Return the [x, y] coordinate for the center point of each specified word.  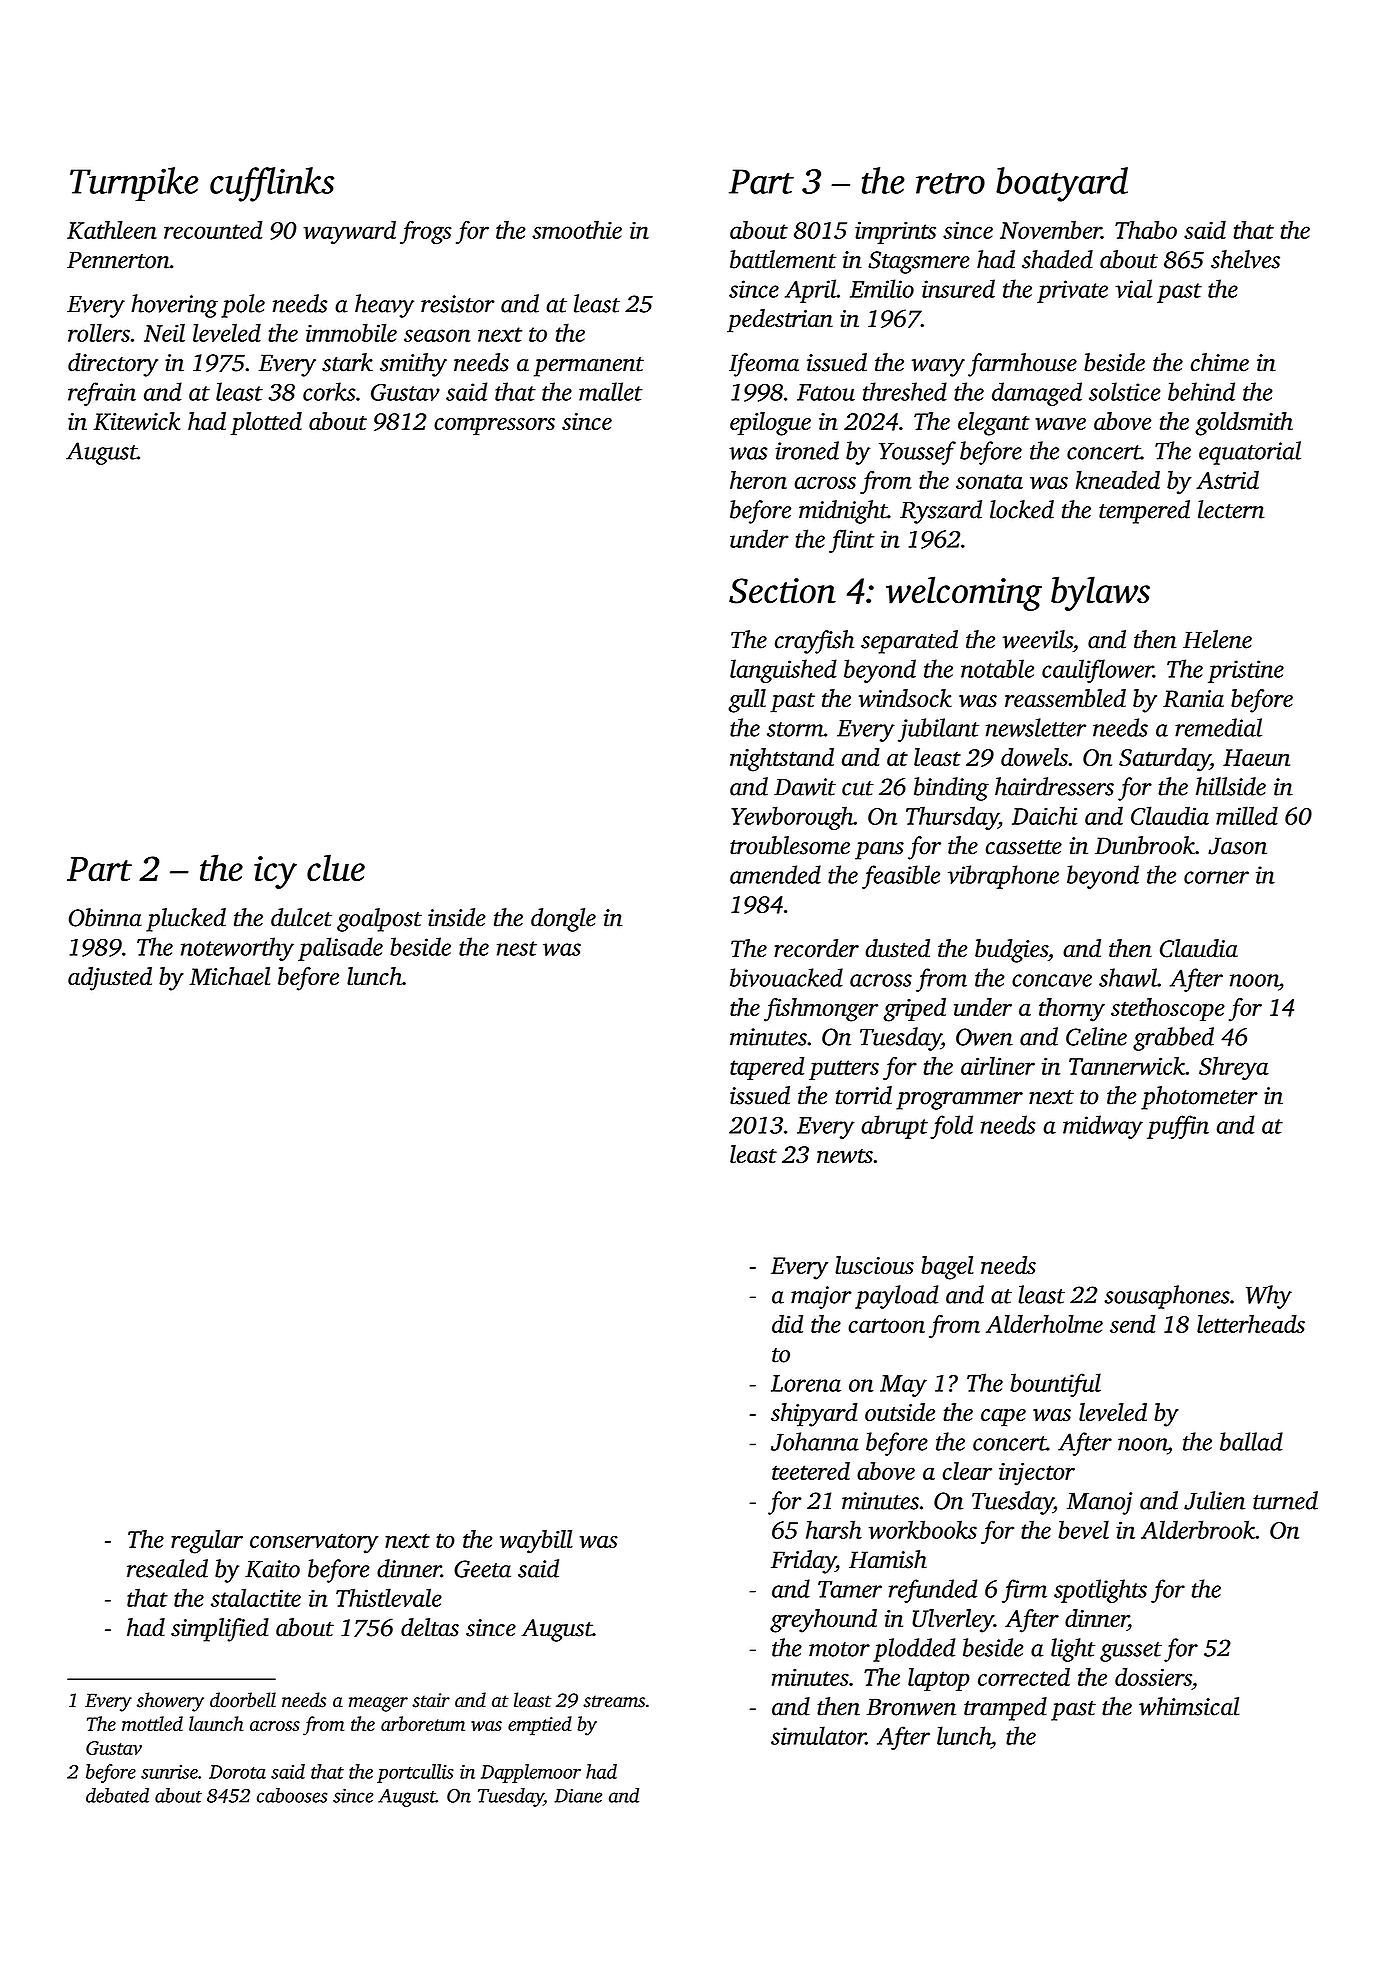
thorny [1072, 1010]
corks [329, 391]
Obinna [105, 917]
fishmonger [821, 1010]
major [821, 1297]
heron [758, 480]
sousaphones [1167, 1297]
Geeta [482, 1569]
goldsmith [1244, 424]
